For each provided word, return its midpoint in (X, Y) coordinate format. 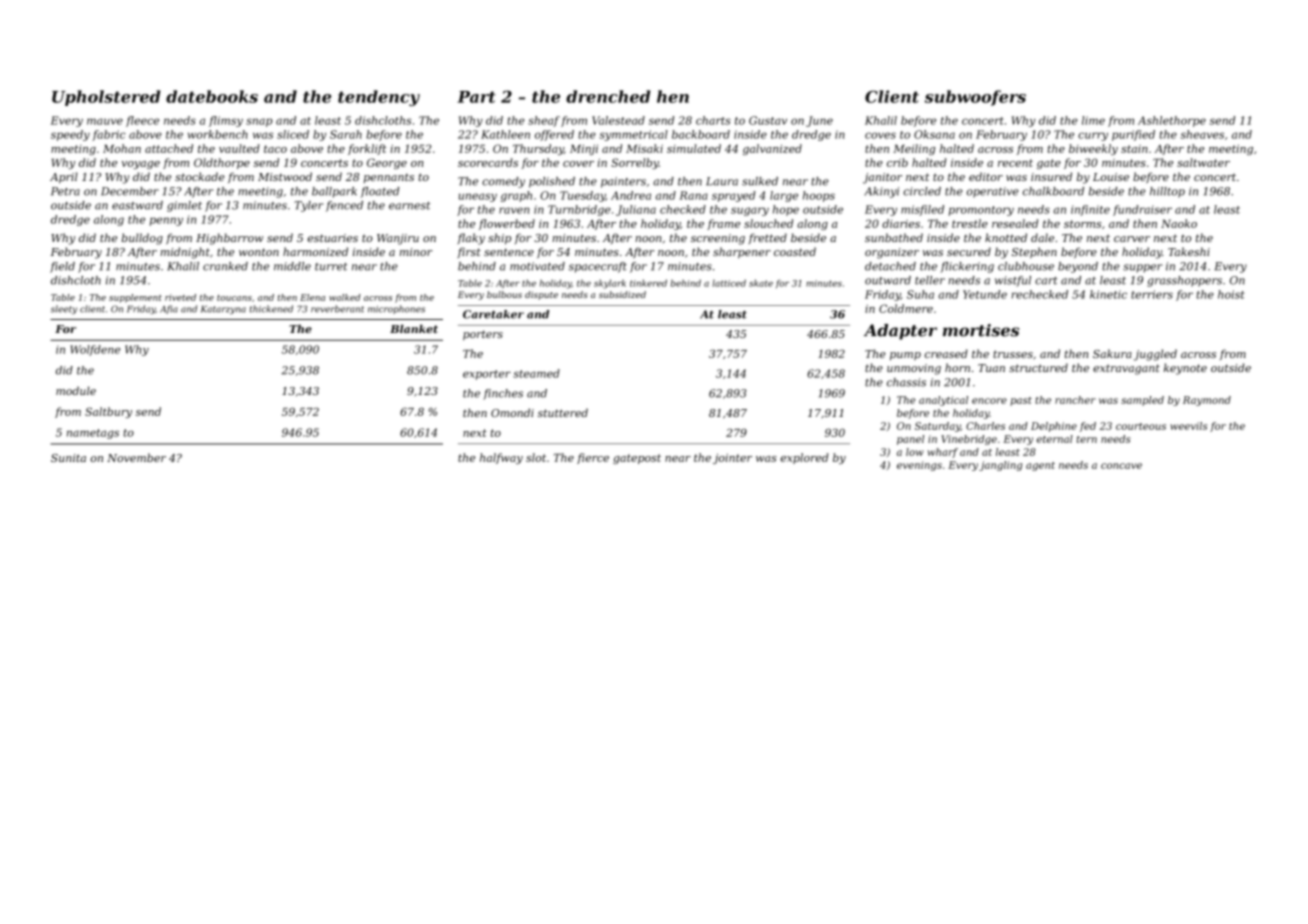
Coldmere (906, 308)
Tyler (308, 206)
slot (536, 457)
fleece (142, 121)
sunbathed (894, 237)
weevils (1188, 426)
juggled (1155, 355)
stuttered (563, 412)
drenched (608, 96)
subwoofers (975, 98)
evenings (919, 466)
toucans (234, 298)
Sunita (68, 458)
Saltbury (108, 412)
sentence (509, 252)
